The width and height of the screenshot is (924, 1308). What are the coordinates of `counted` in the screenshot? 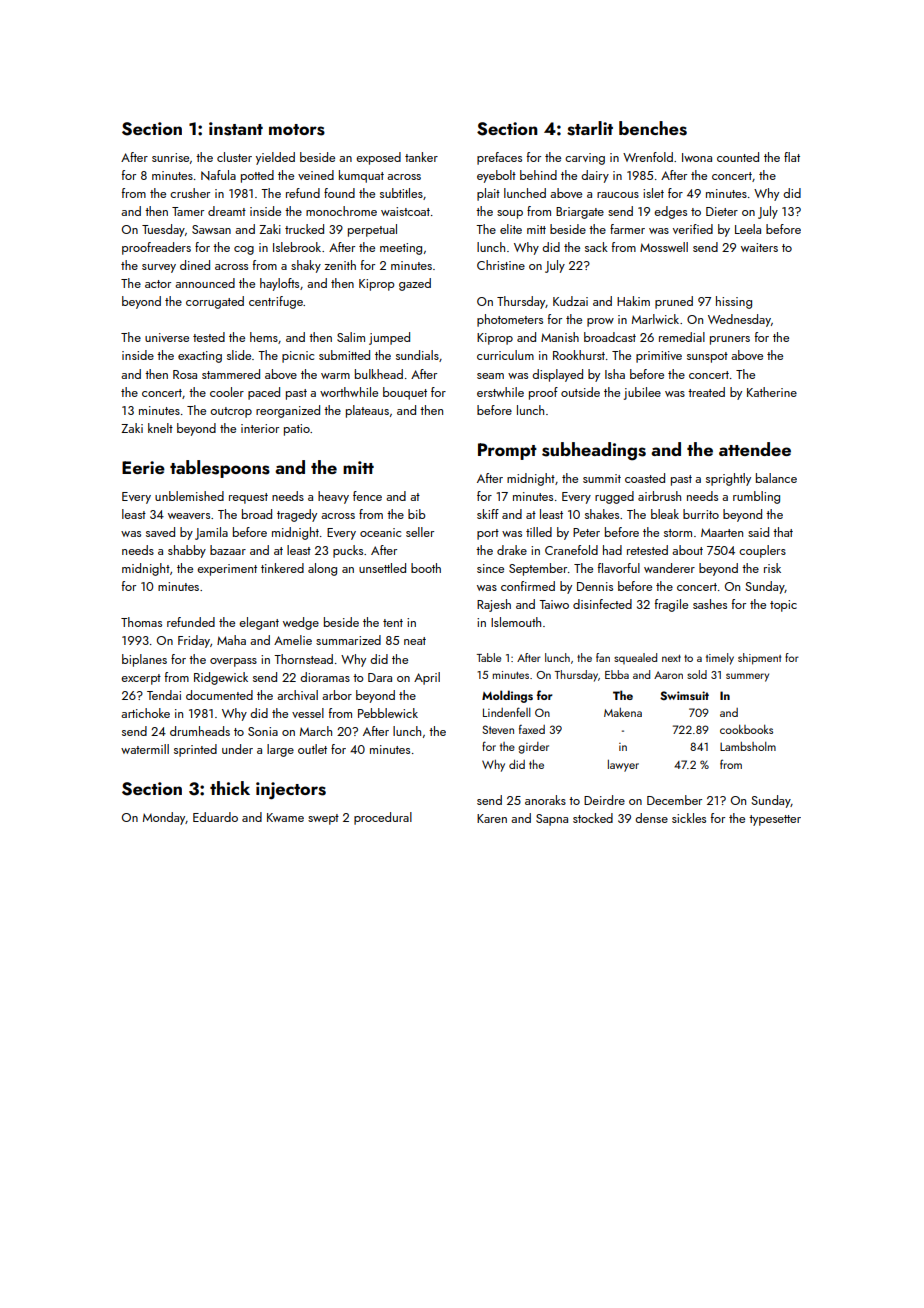 It's located at (738, 157).
